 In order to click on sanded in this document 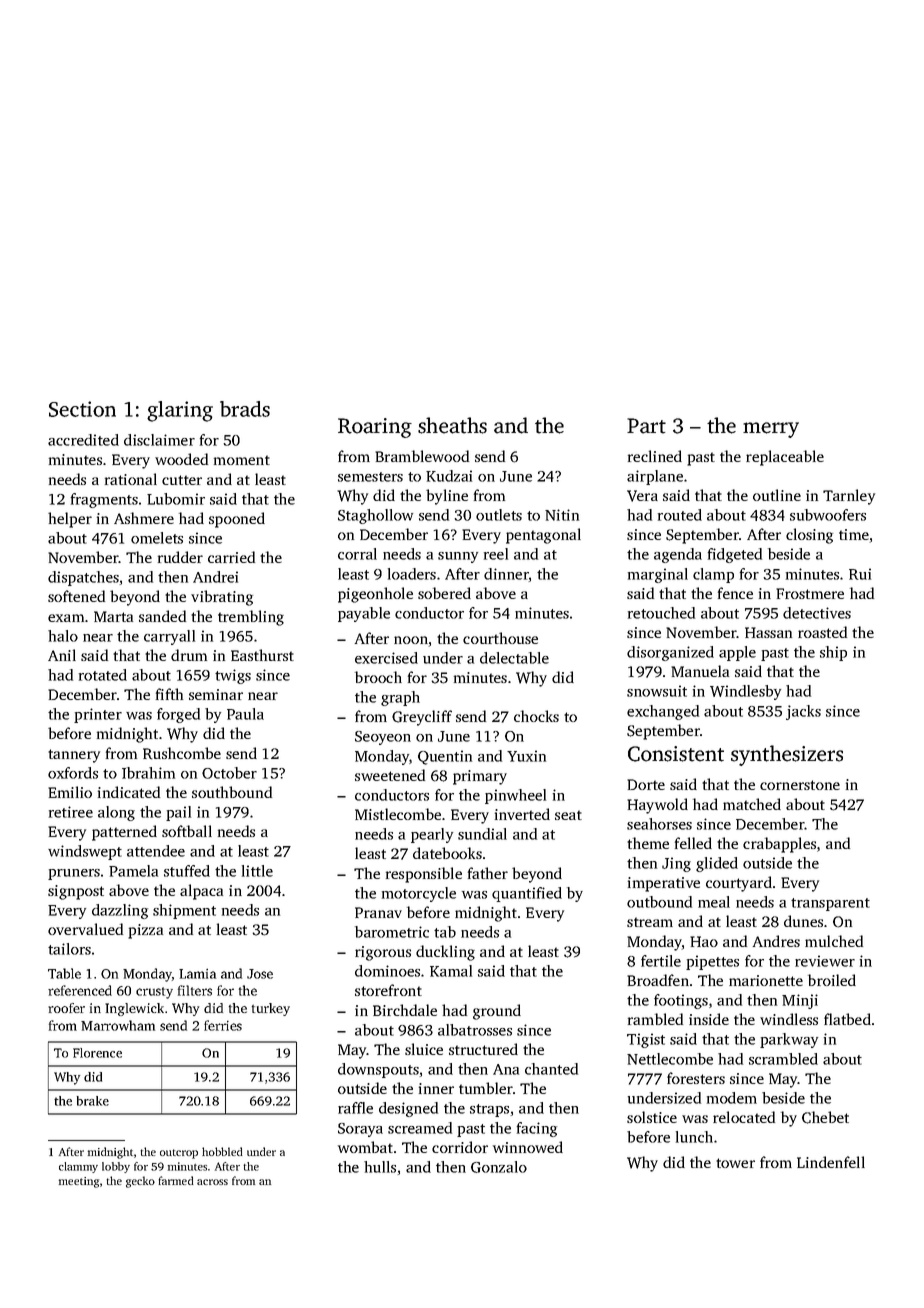, I will do `click(162, 616)`.
